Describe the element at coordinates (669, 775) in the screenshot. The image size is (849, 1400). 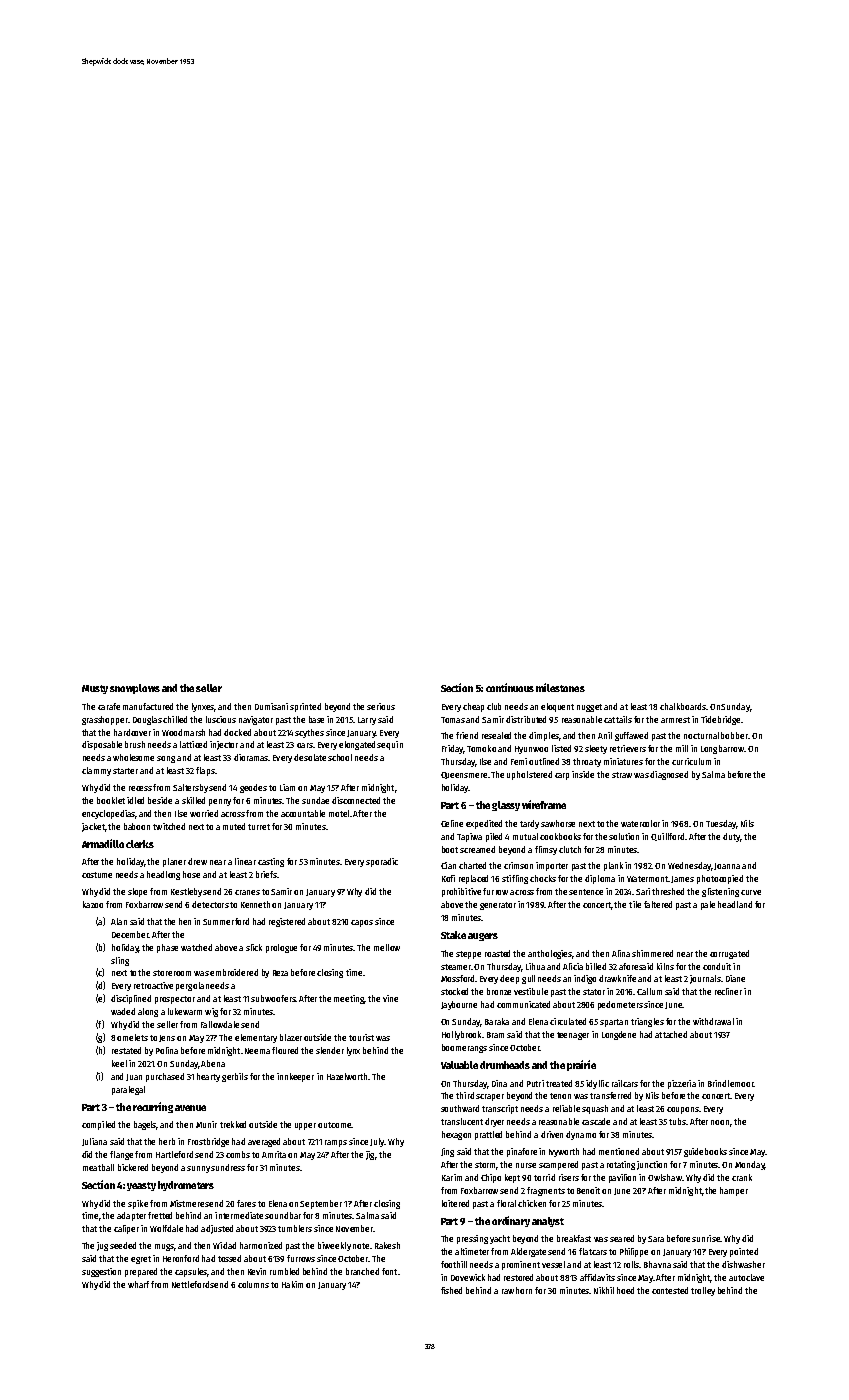
I see `diagnosed` at that location.
